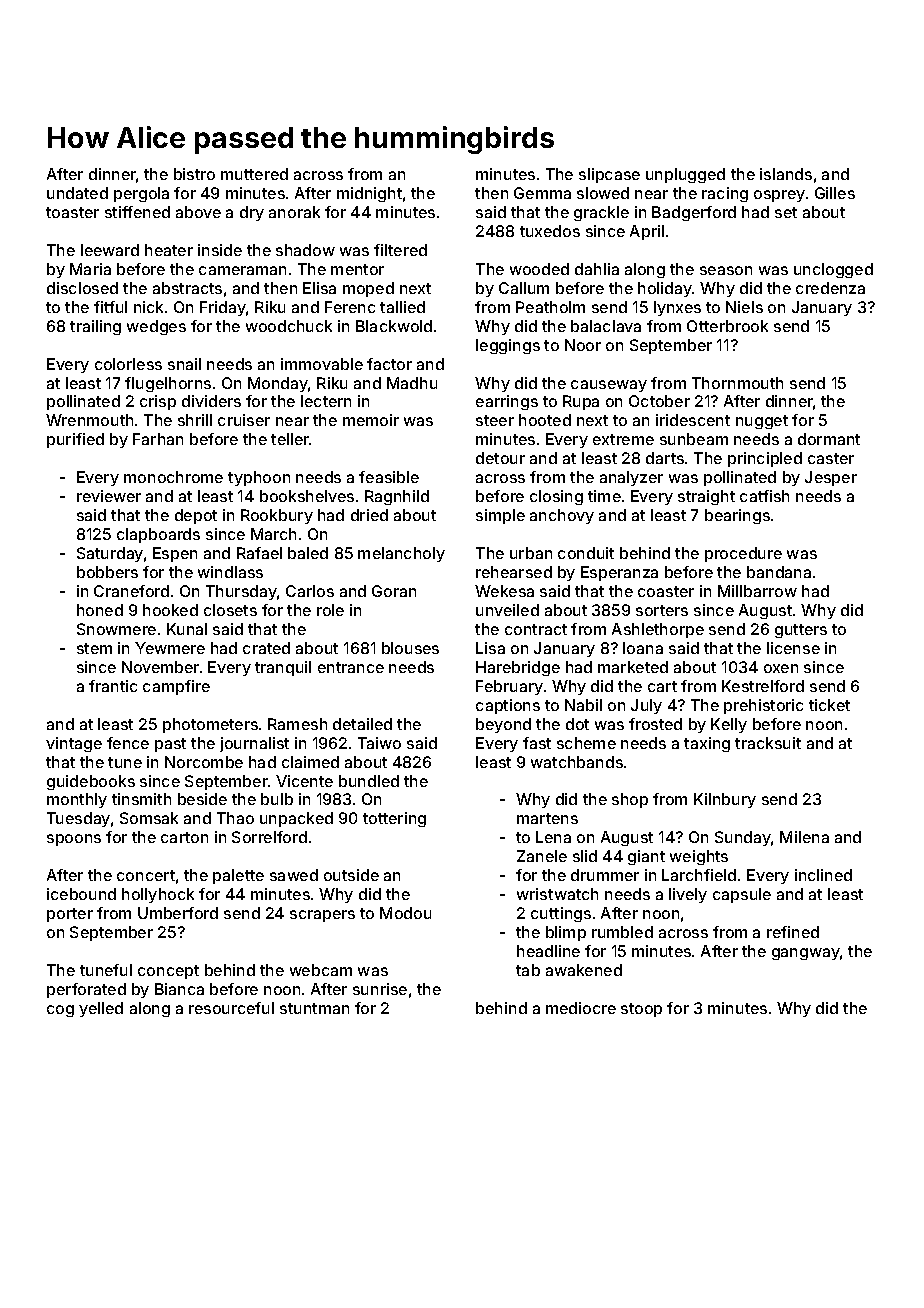  I want to click on Goran, so click(394, 591).
